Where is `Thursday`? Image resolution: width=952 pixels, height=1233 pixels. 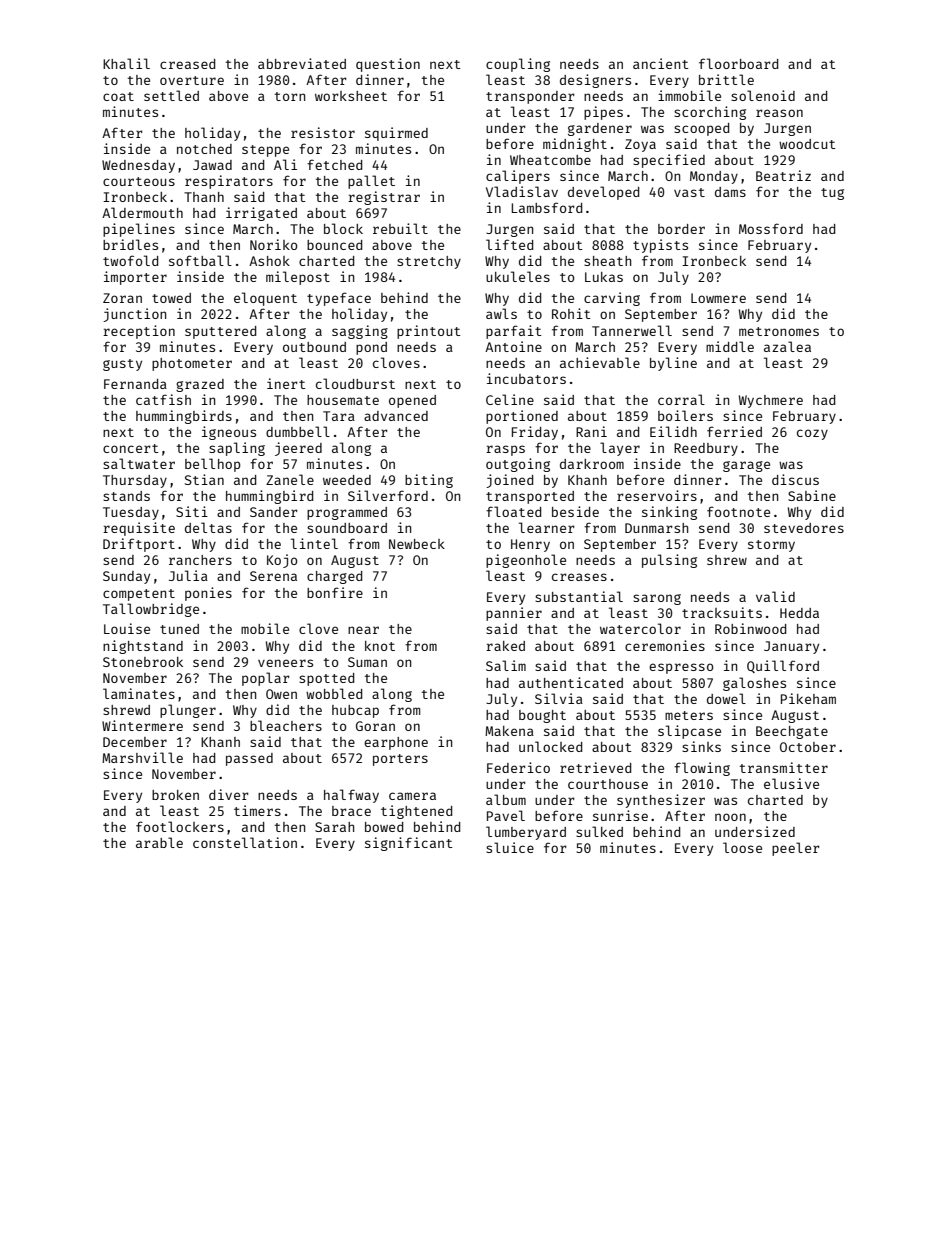
Thursday is located at coordinates (135, 481).
